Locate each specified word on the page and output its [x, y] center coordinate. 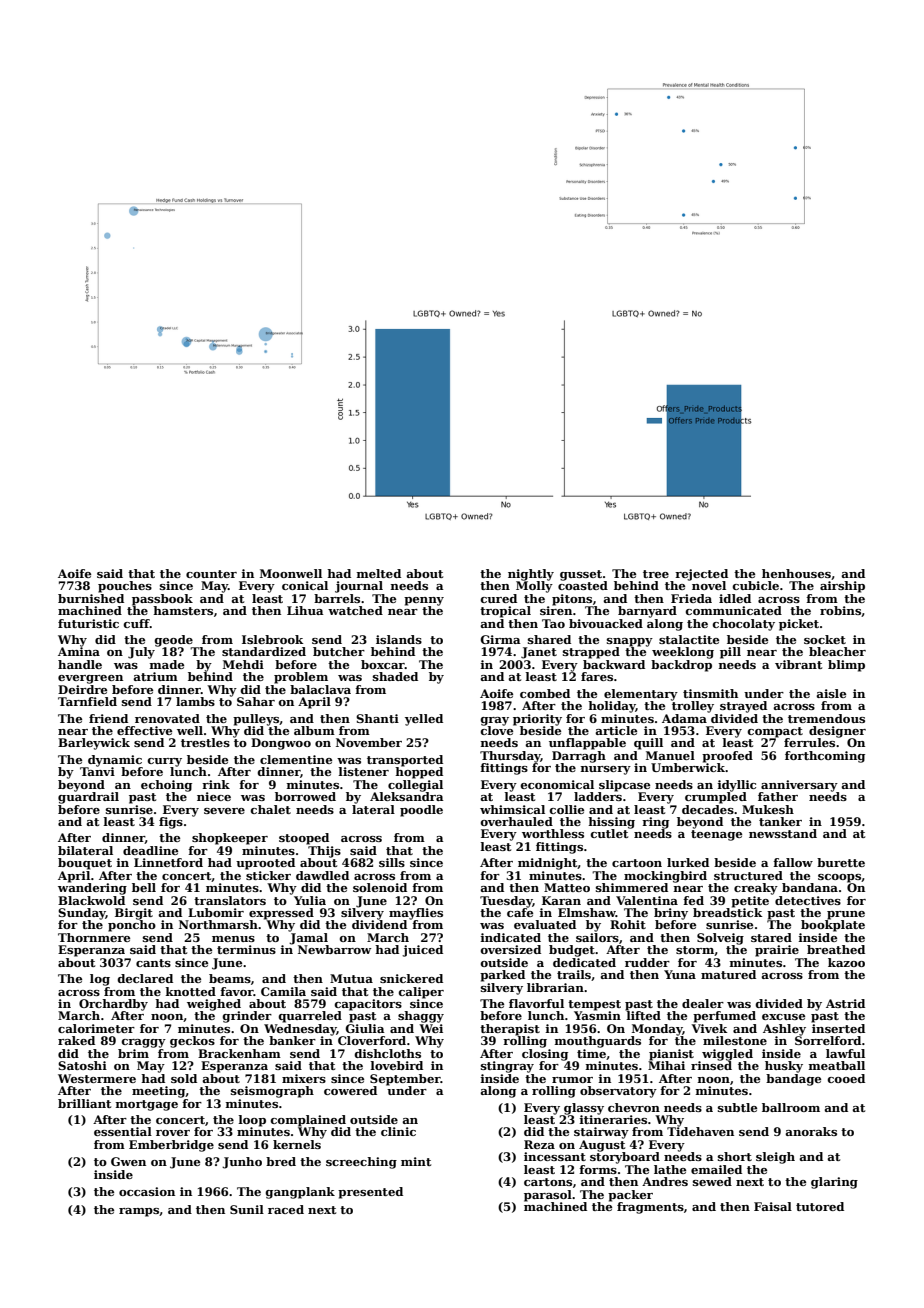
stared [771, 937]
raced [286, 1209]
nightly [531, 575]
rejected [701, 575]
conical [305, 585]
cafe [520, 912]
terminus [246, 949]
